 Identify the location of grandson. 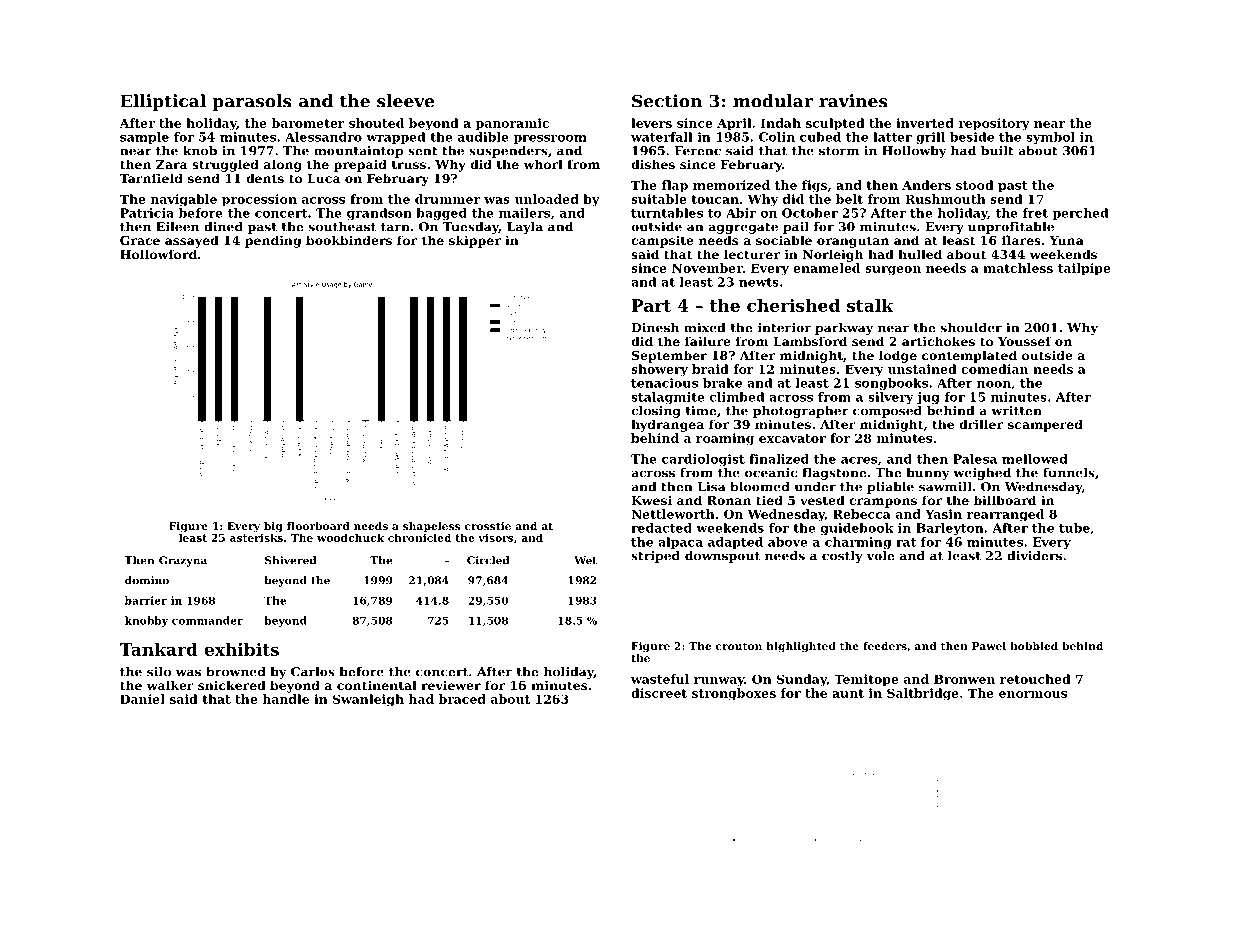
(379, 214).
